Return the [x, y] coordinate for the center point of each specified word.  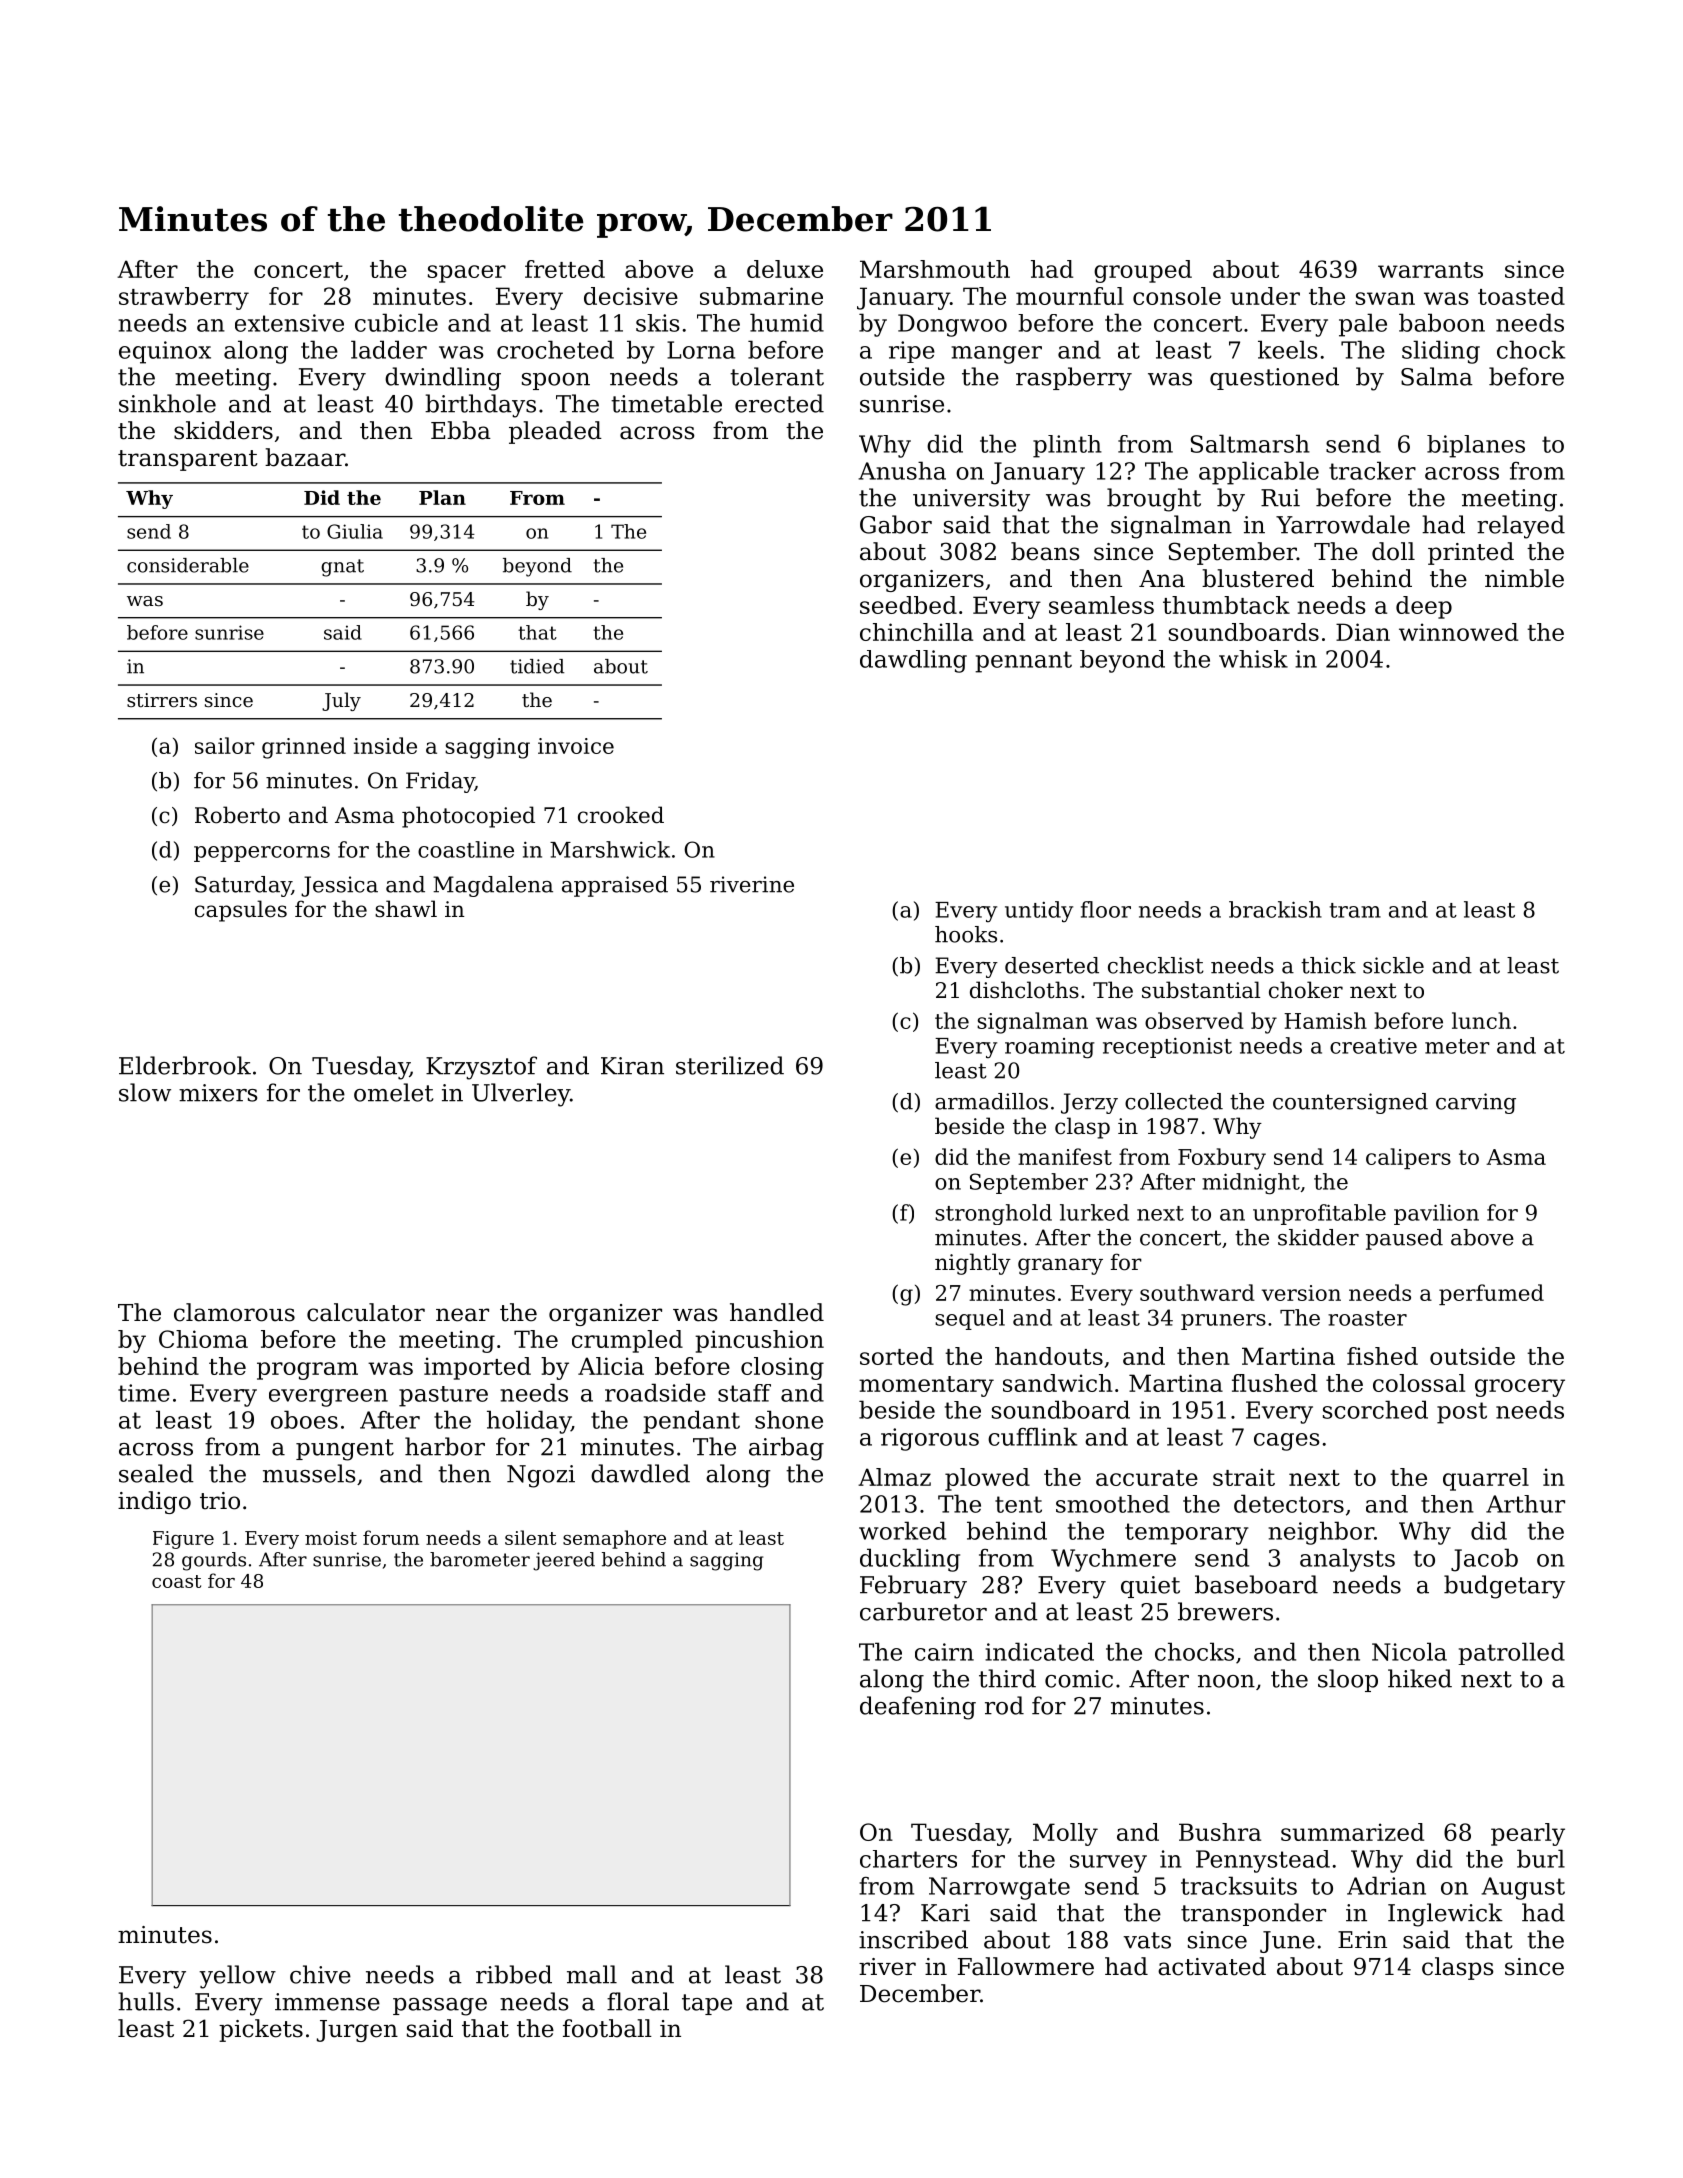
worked [902, 1530]
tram [1355, 910]
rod [1004, 1705]
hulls [146, 2001]
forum [391, 1537]
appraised [615, 886]
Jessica [339, 886]
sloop [1348, 1680]
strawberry [184, 298]
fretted [565, 269]
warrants [1430, 270]
